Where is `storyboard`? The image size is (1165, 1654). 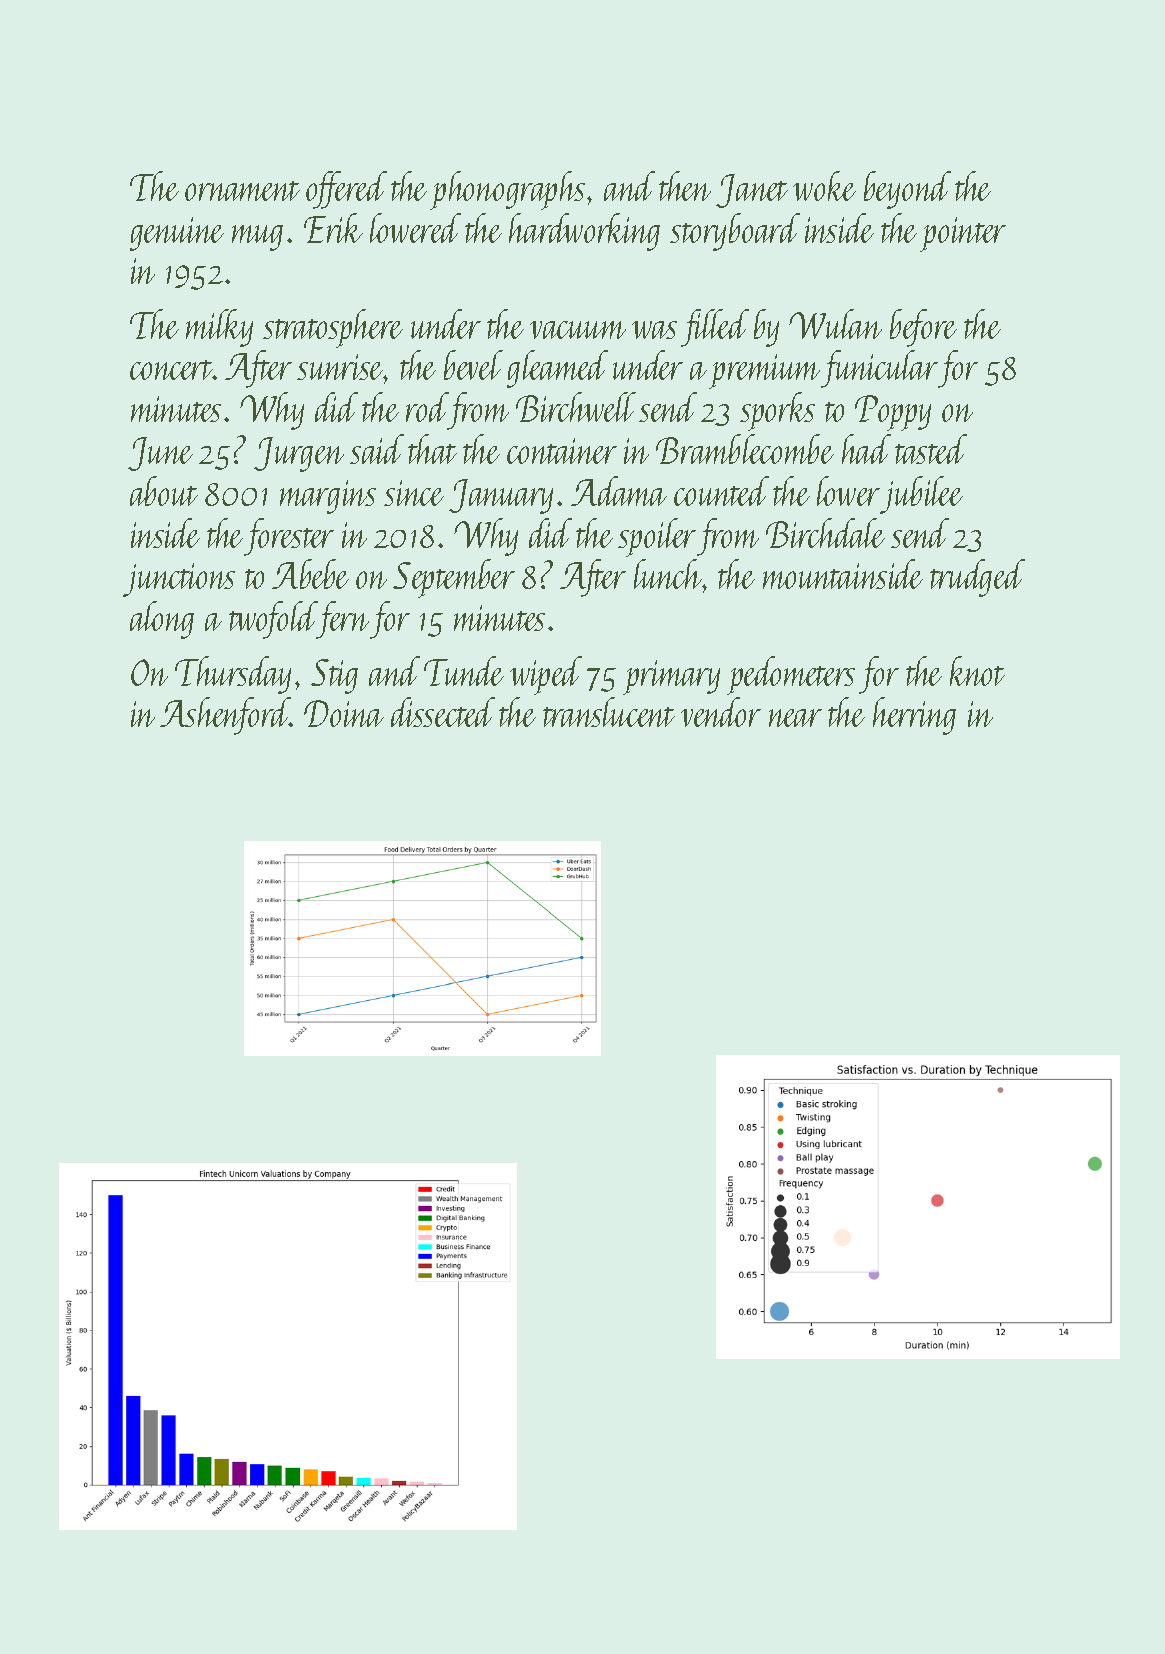
storyboard is located at coordinates (735, 232).
